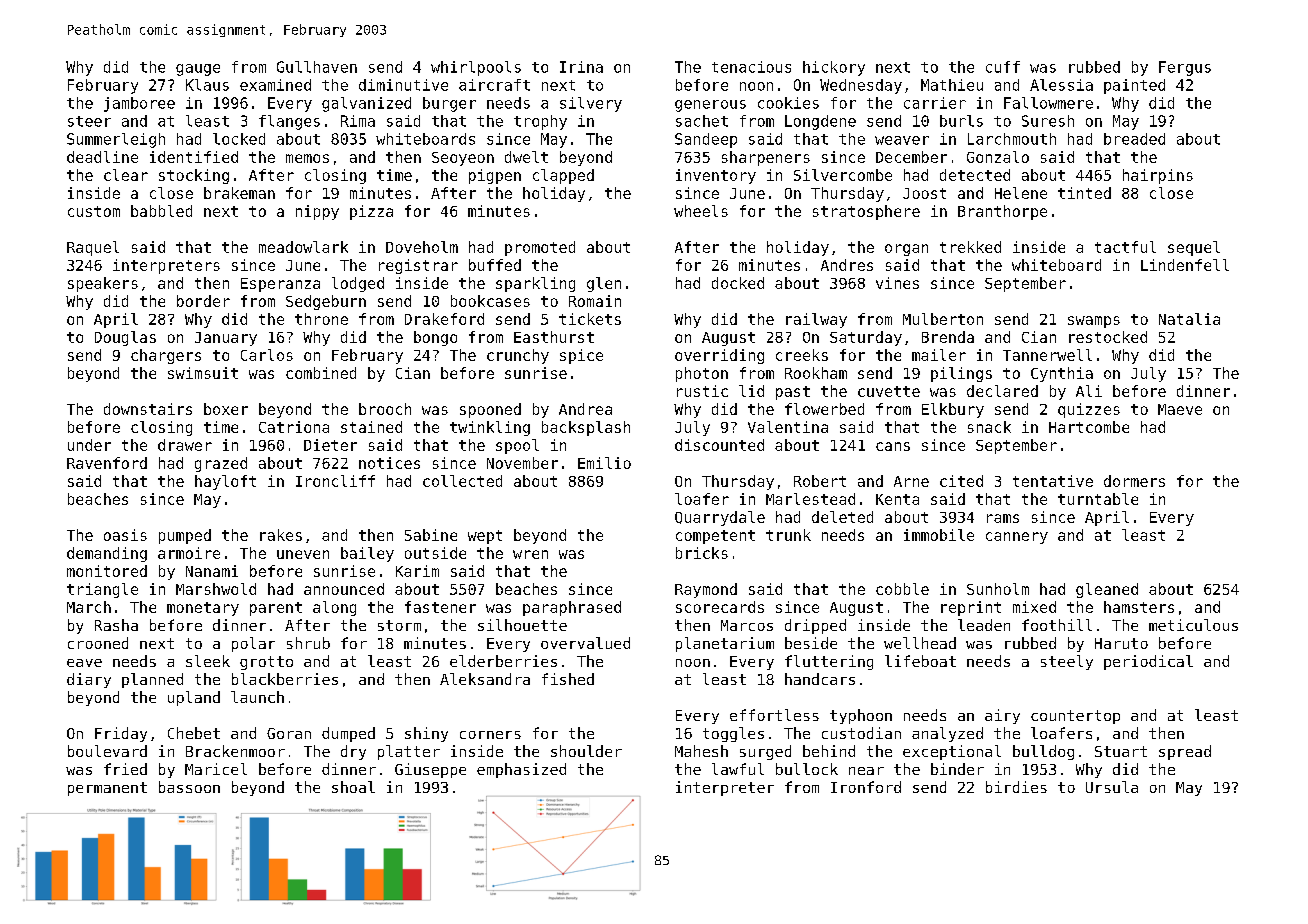  Describe the element at coordinates (829, 751) in the screenshot. I see `behind` at that location.
